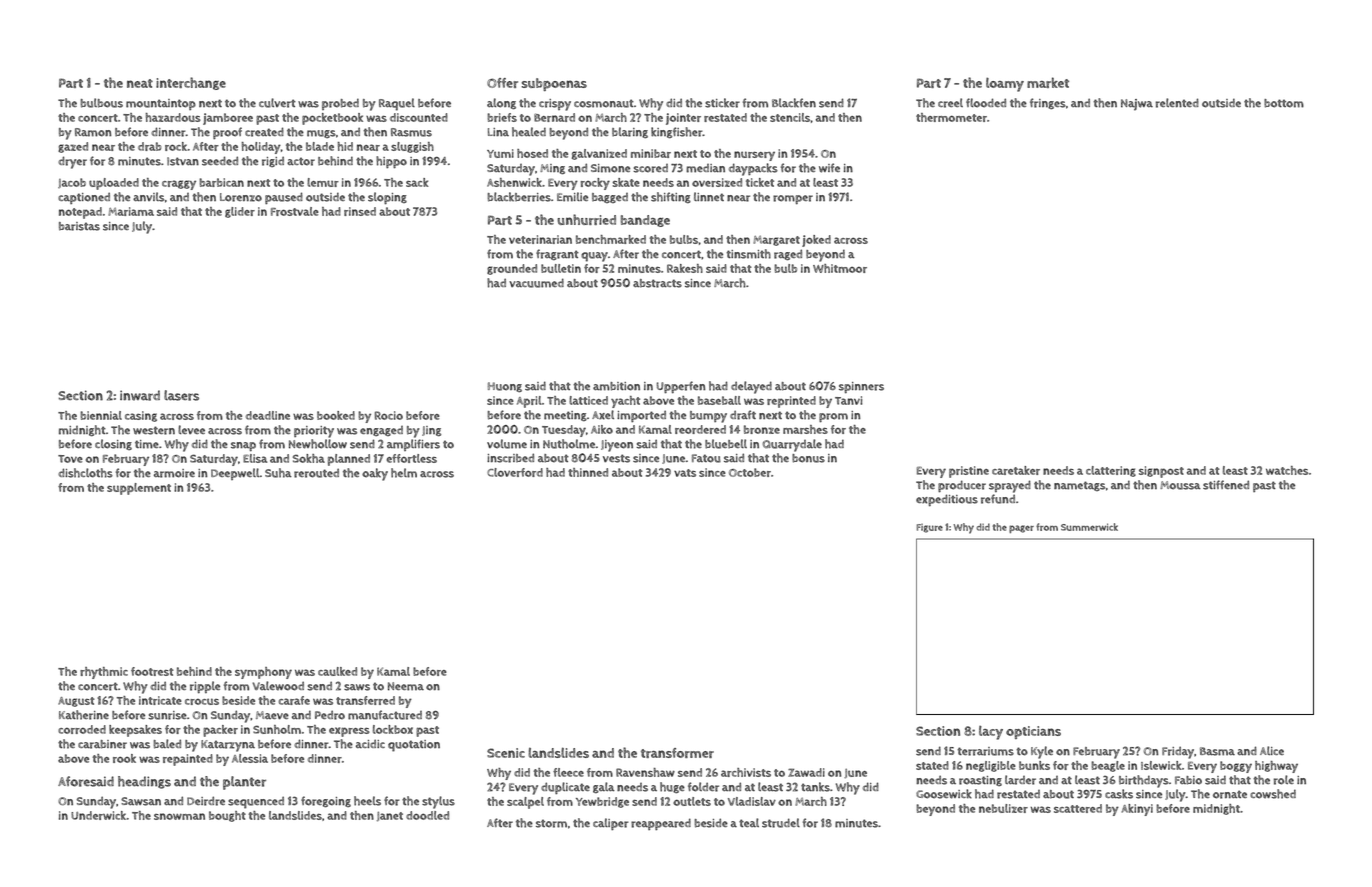 Image resolution: width=1372 pixels, height=887 pixels. Describe the element at coordinates (240, 212) in the screenshot. I see `glider` at that location.
